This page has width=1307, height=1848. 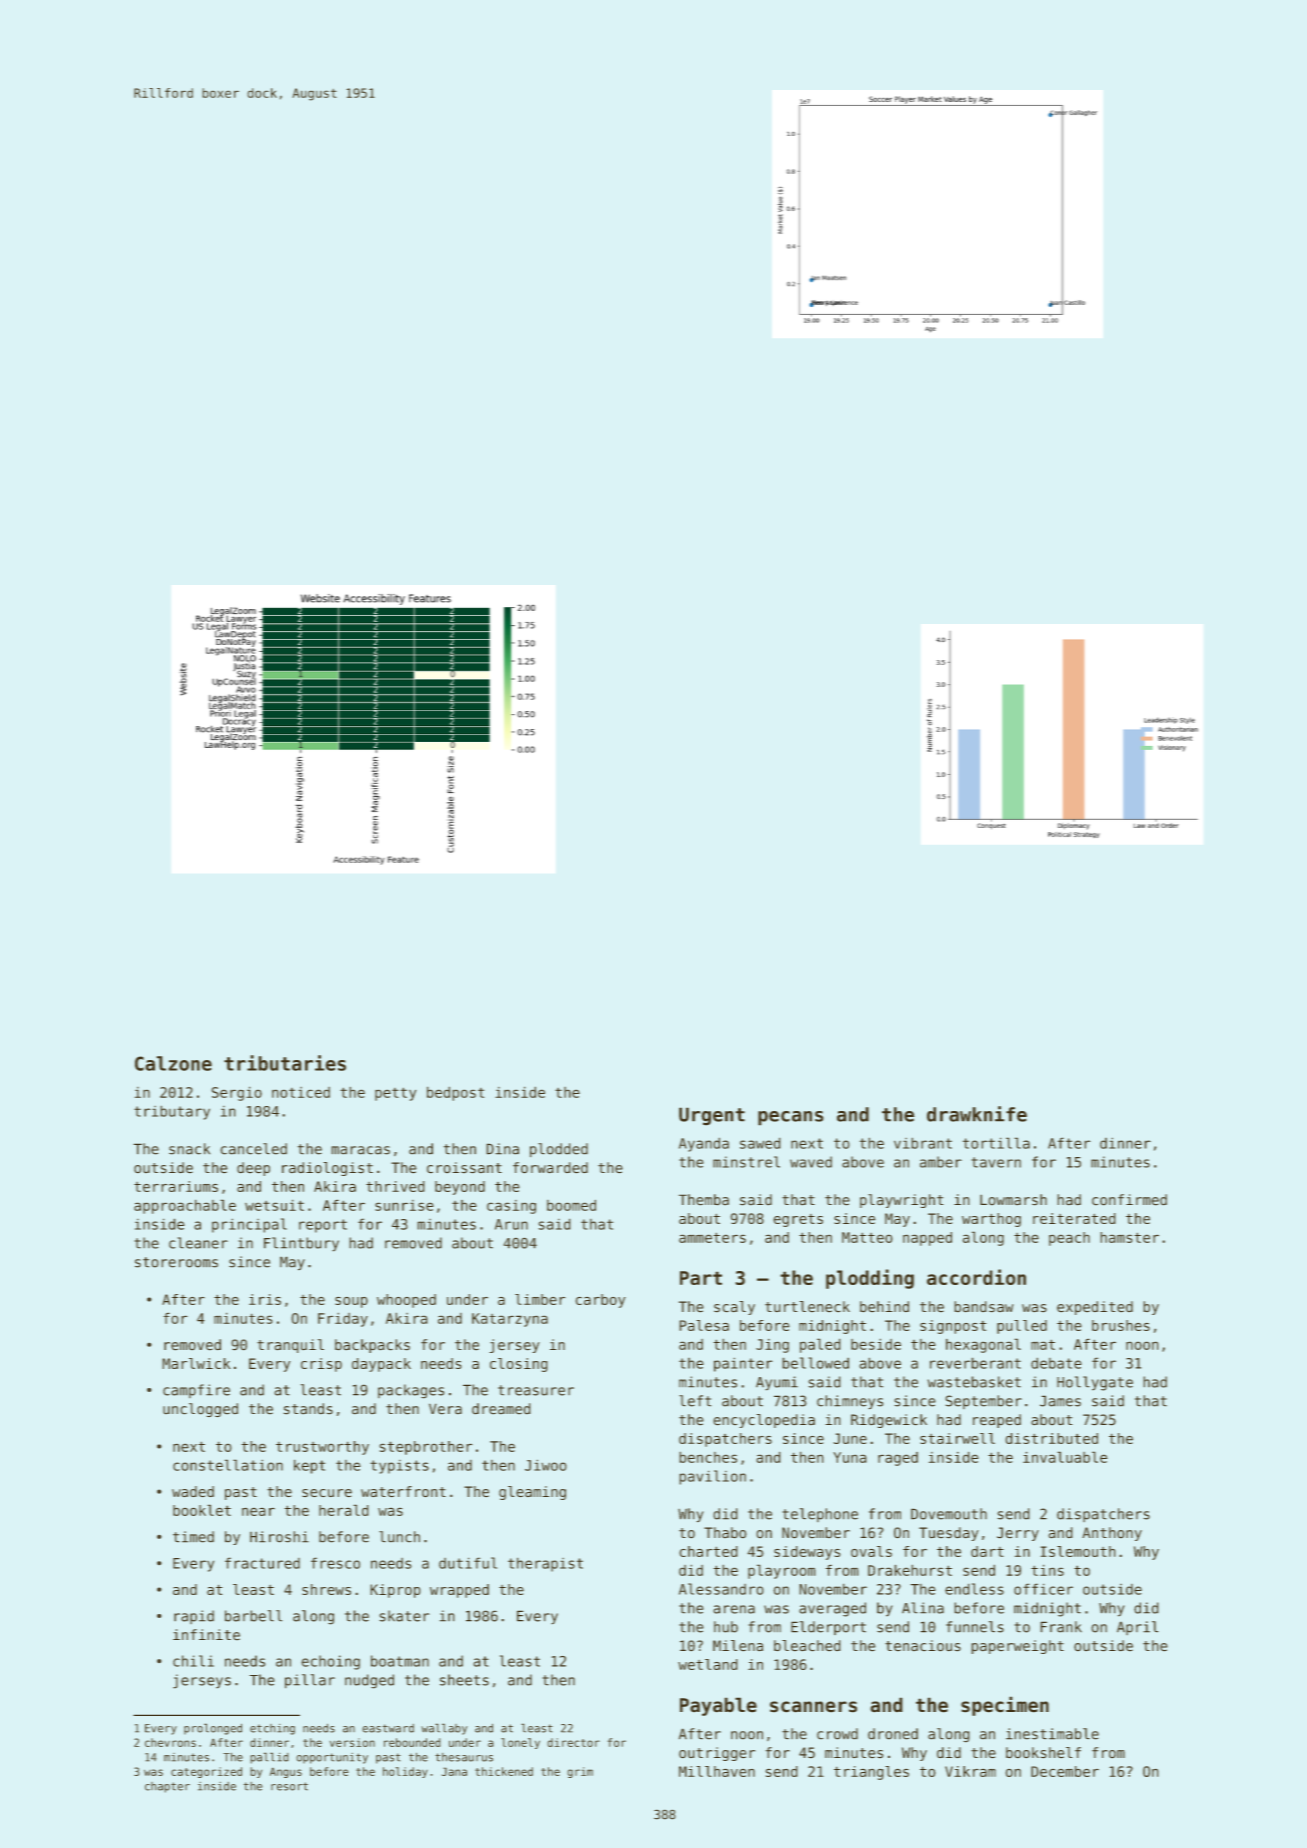 I want to click on drawknife, so click(x=977, y=1114).
